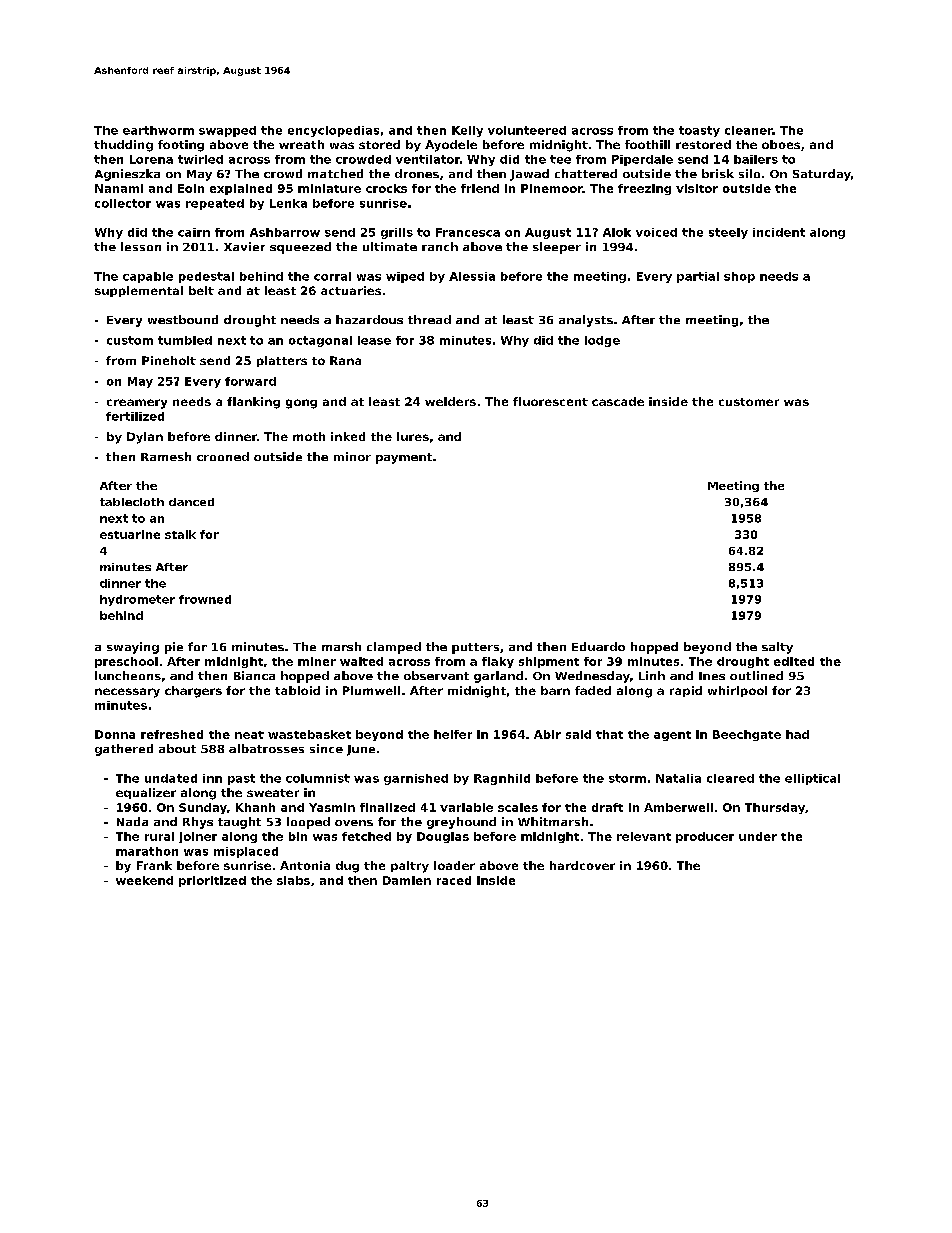  I want to click on westbound, so click(183, 319).
